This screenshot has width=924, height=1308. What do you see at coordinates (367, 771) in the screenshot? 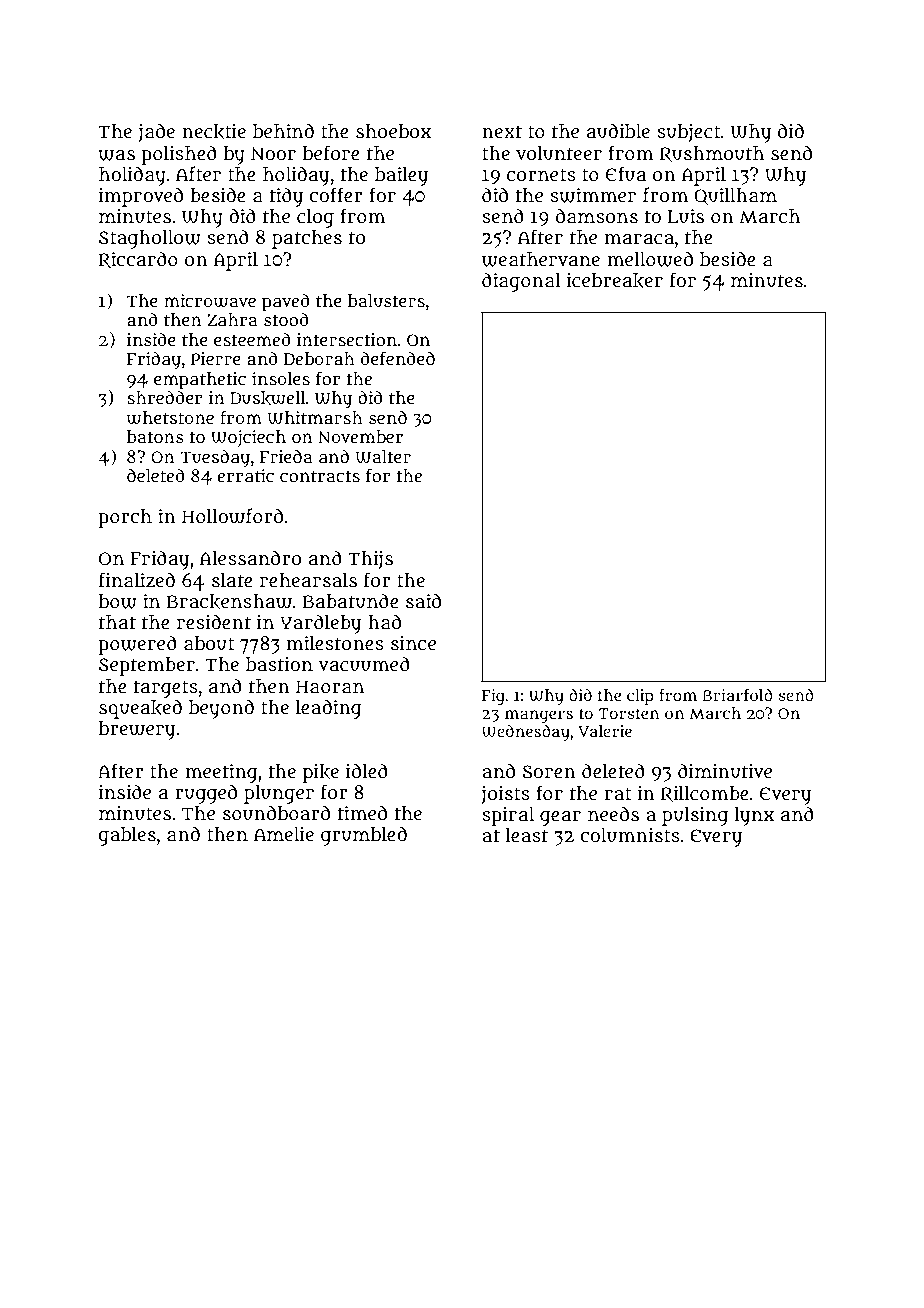
I see `idled` at bounding box center [367, 771].
